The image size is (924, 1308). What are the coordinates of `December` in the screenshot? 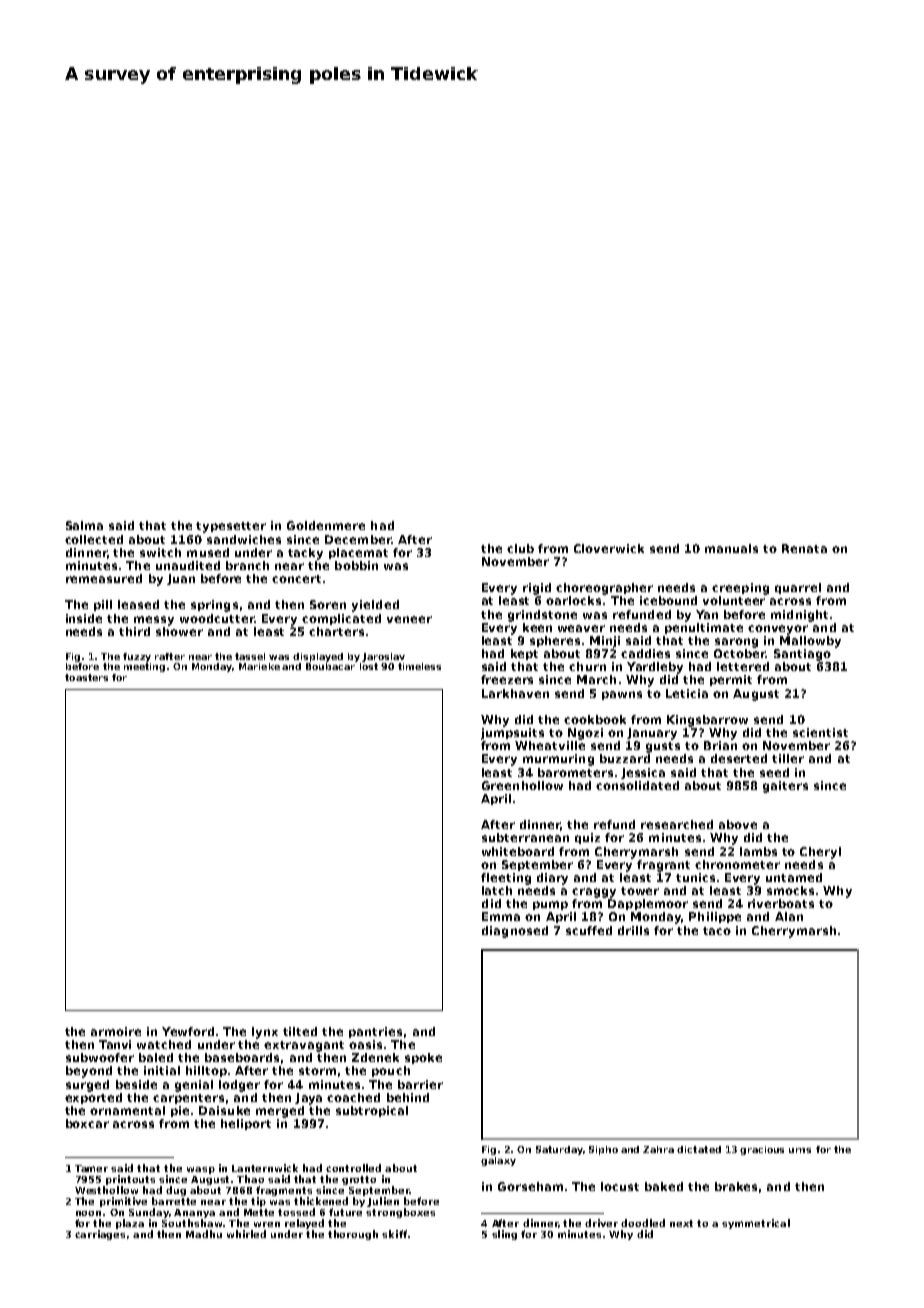 It's located at (358, 539).
